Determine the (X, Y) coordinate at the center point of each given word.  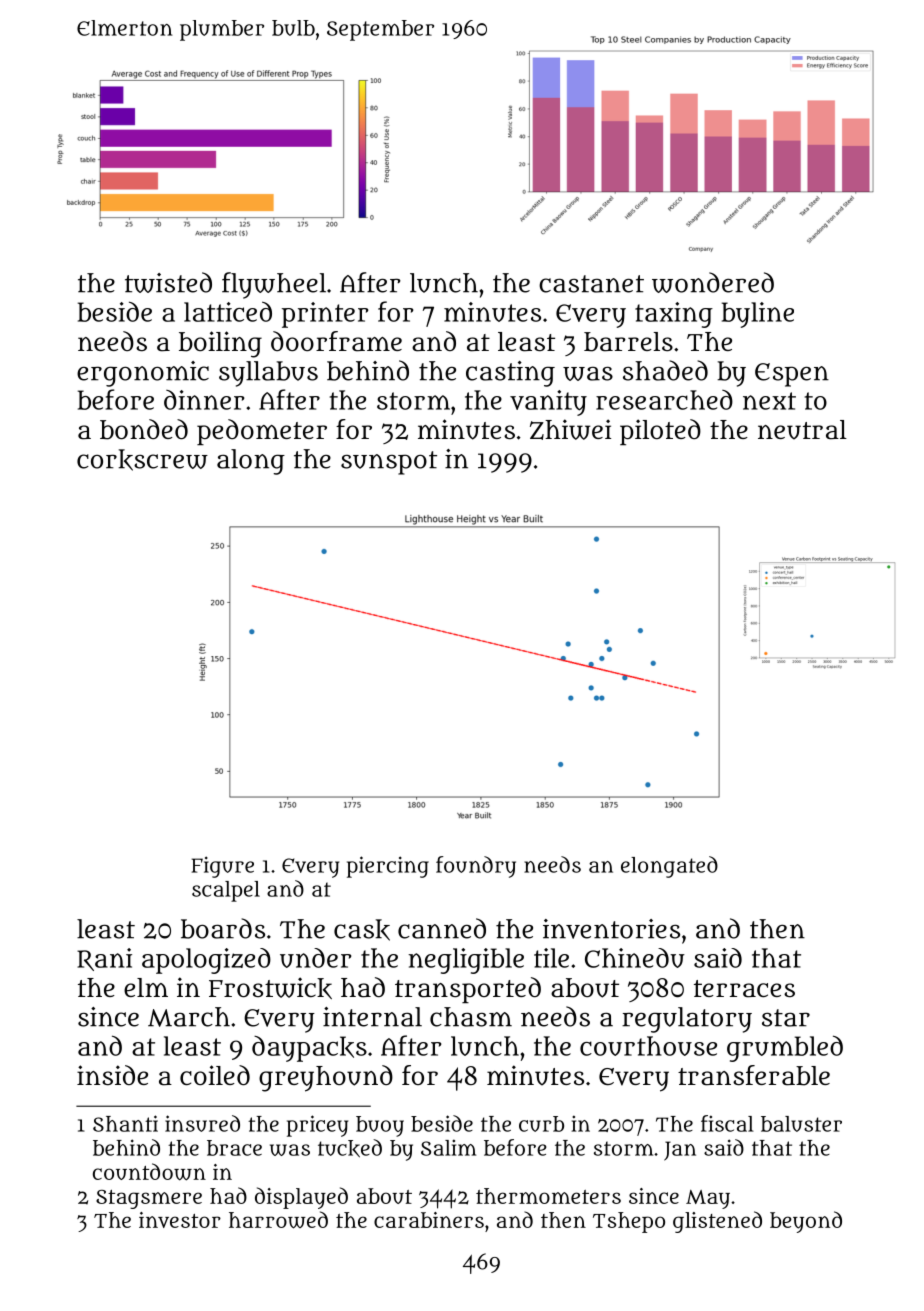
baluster (801, 1124)
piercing (388, 867)
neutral (802, 430)
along (251, 462)
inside (112, 1075)
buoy (380, 1126)
